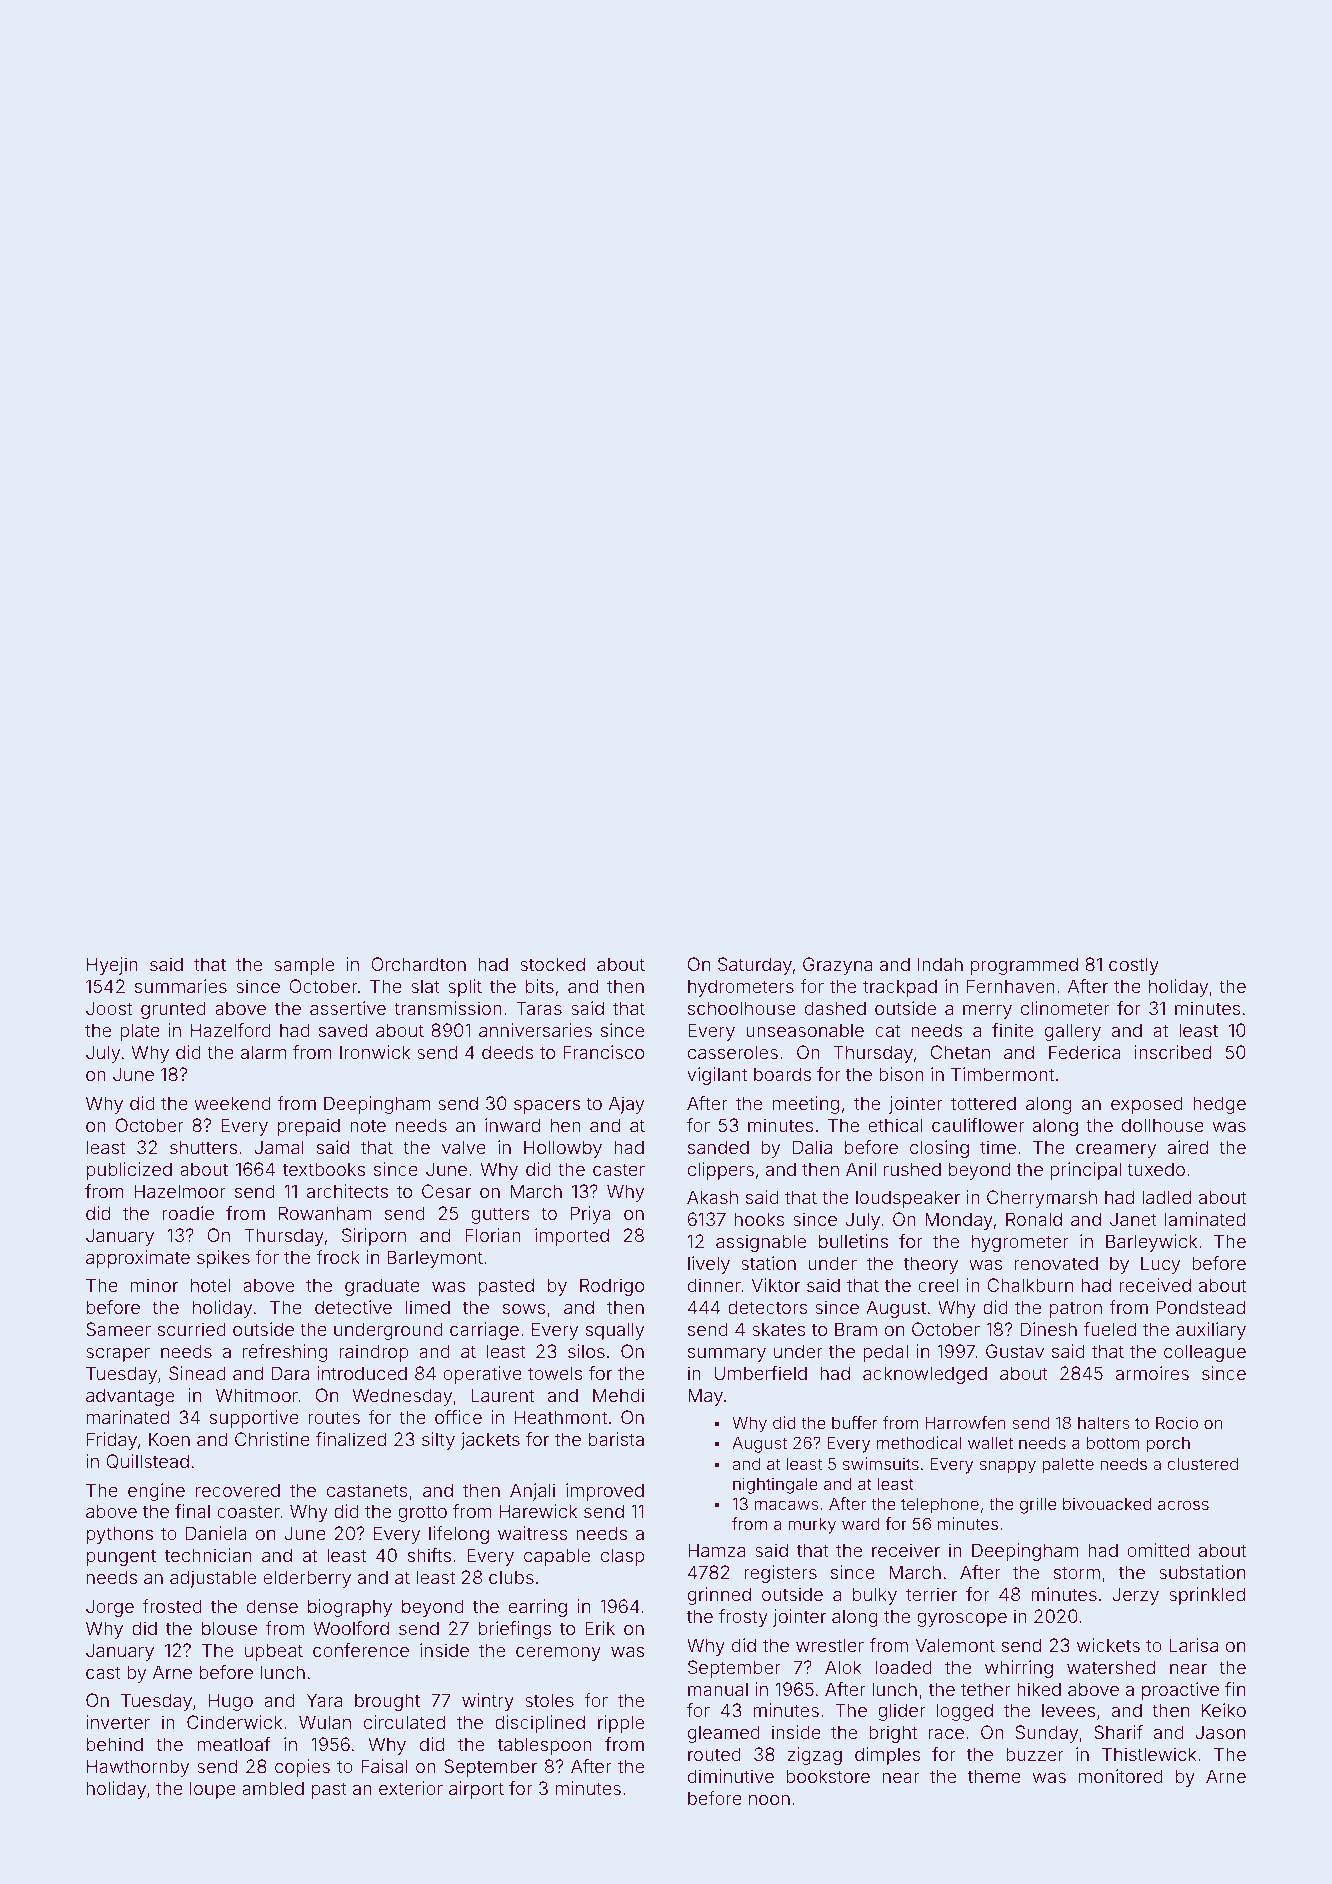  What do you see at coordinates (304, 966) in the screenshot?
I see `sample` at bounding box center [304, 966].
